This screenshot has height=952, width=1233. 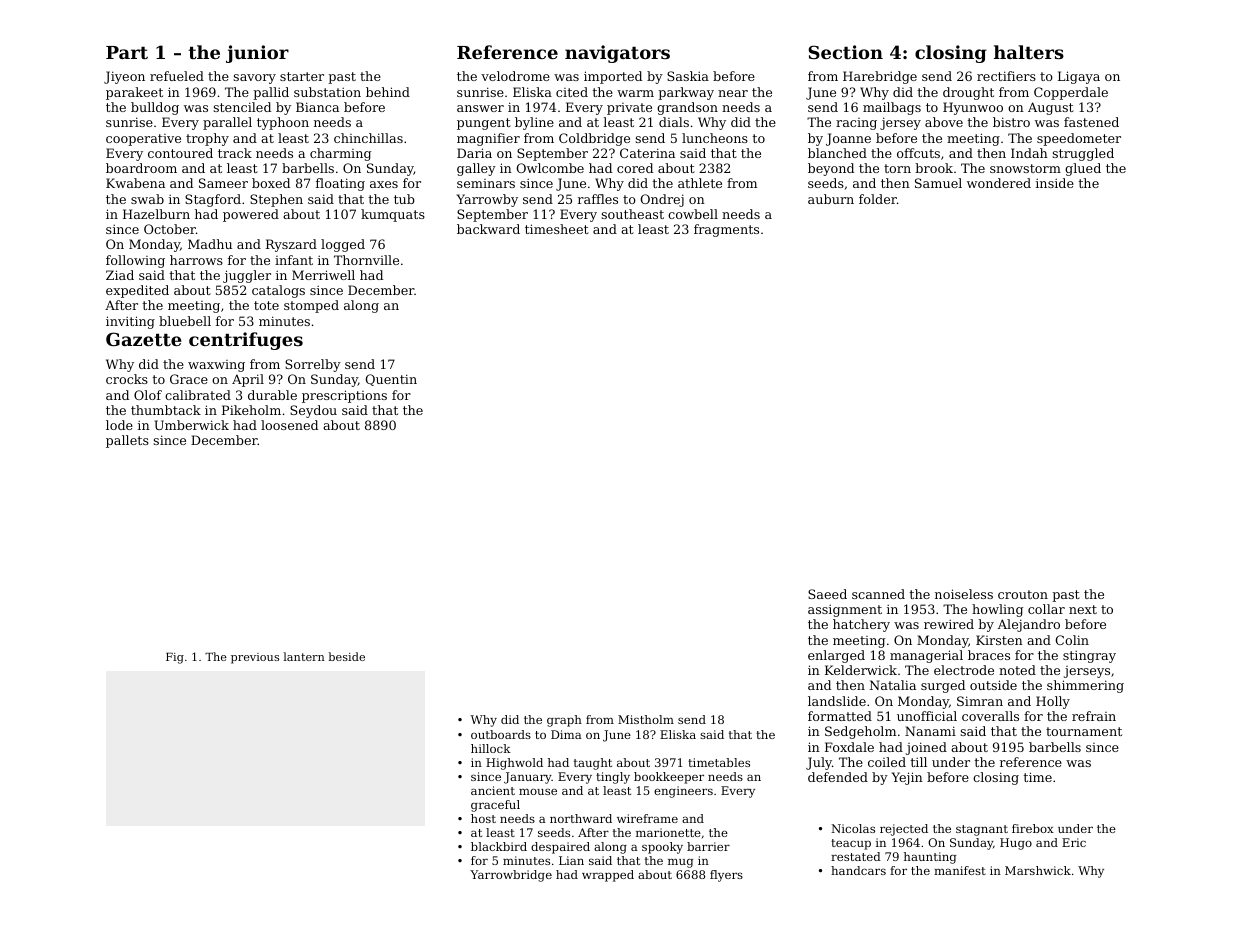 What do you see at coordinates (594, 139) in the screenshot?
I see `Coldbridge` at bounding box center [594, 139].
